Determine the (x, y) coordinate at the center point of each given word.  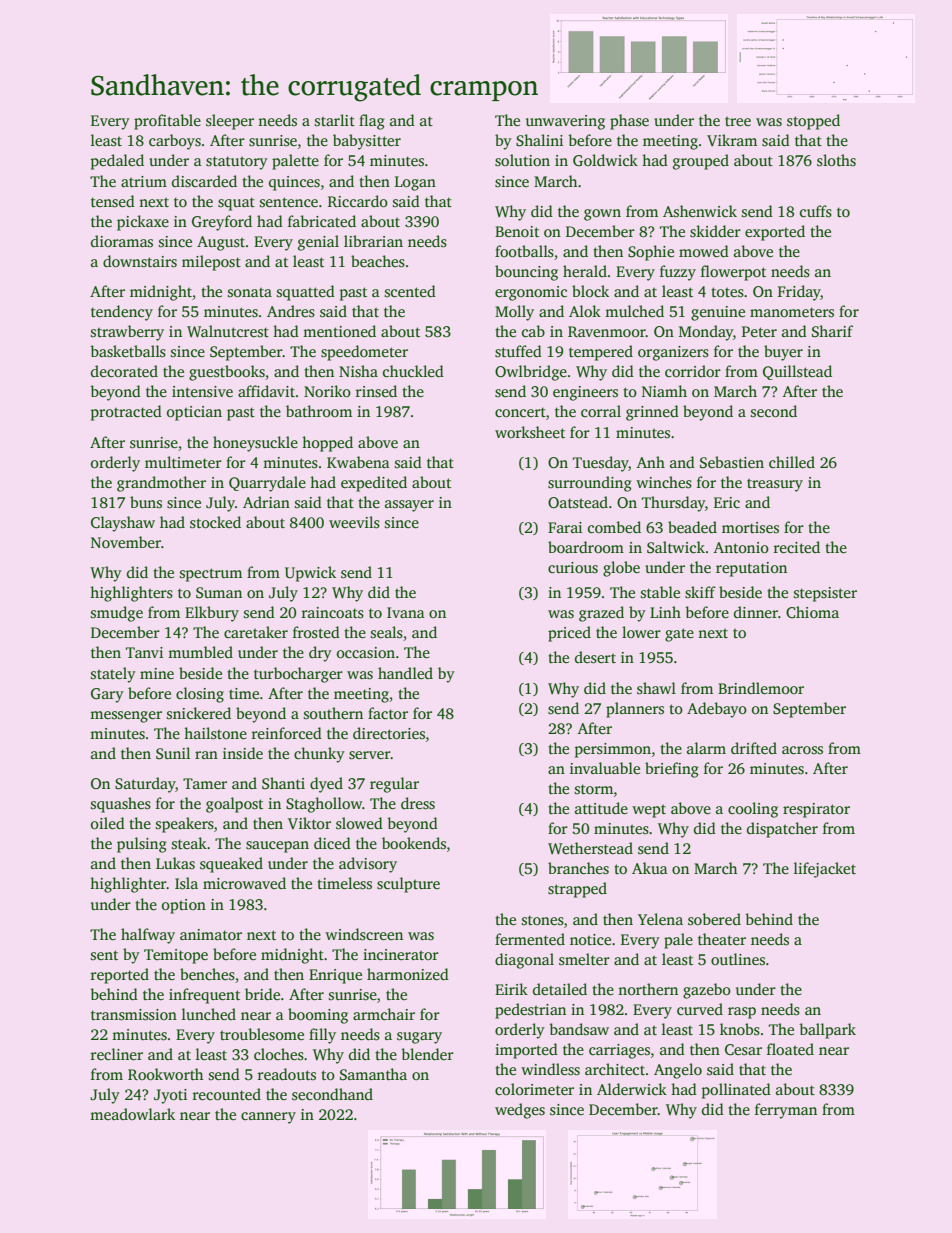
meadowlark (132, 1114)
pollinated (736, 1091)
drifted (754, 748)
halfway (148, 936)
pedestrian (530, 1011)
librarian (373, 241)
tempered (601, 353)
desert (595, 657)
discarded (204, 181)
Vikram (732, 140)
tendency (122, 313)
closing (200, 695)
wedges (520, 1111)
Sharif (832, 331)
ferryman (786, 1111)
